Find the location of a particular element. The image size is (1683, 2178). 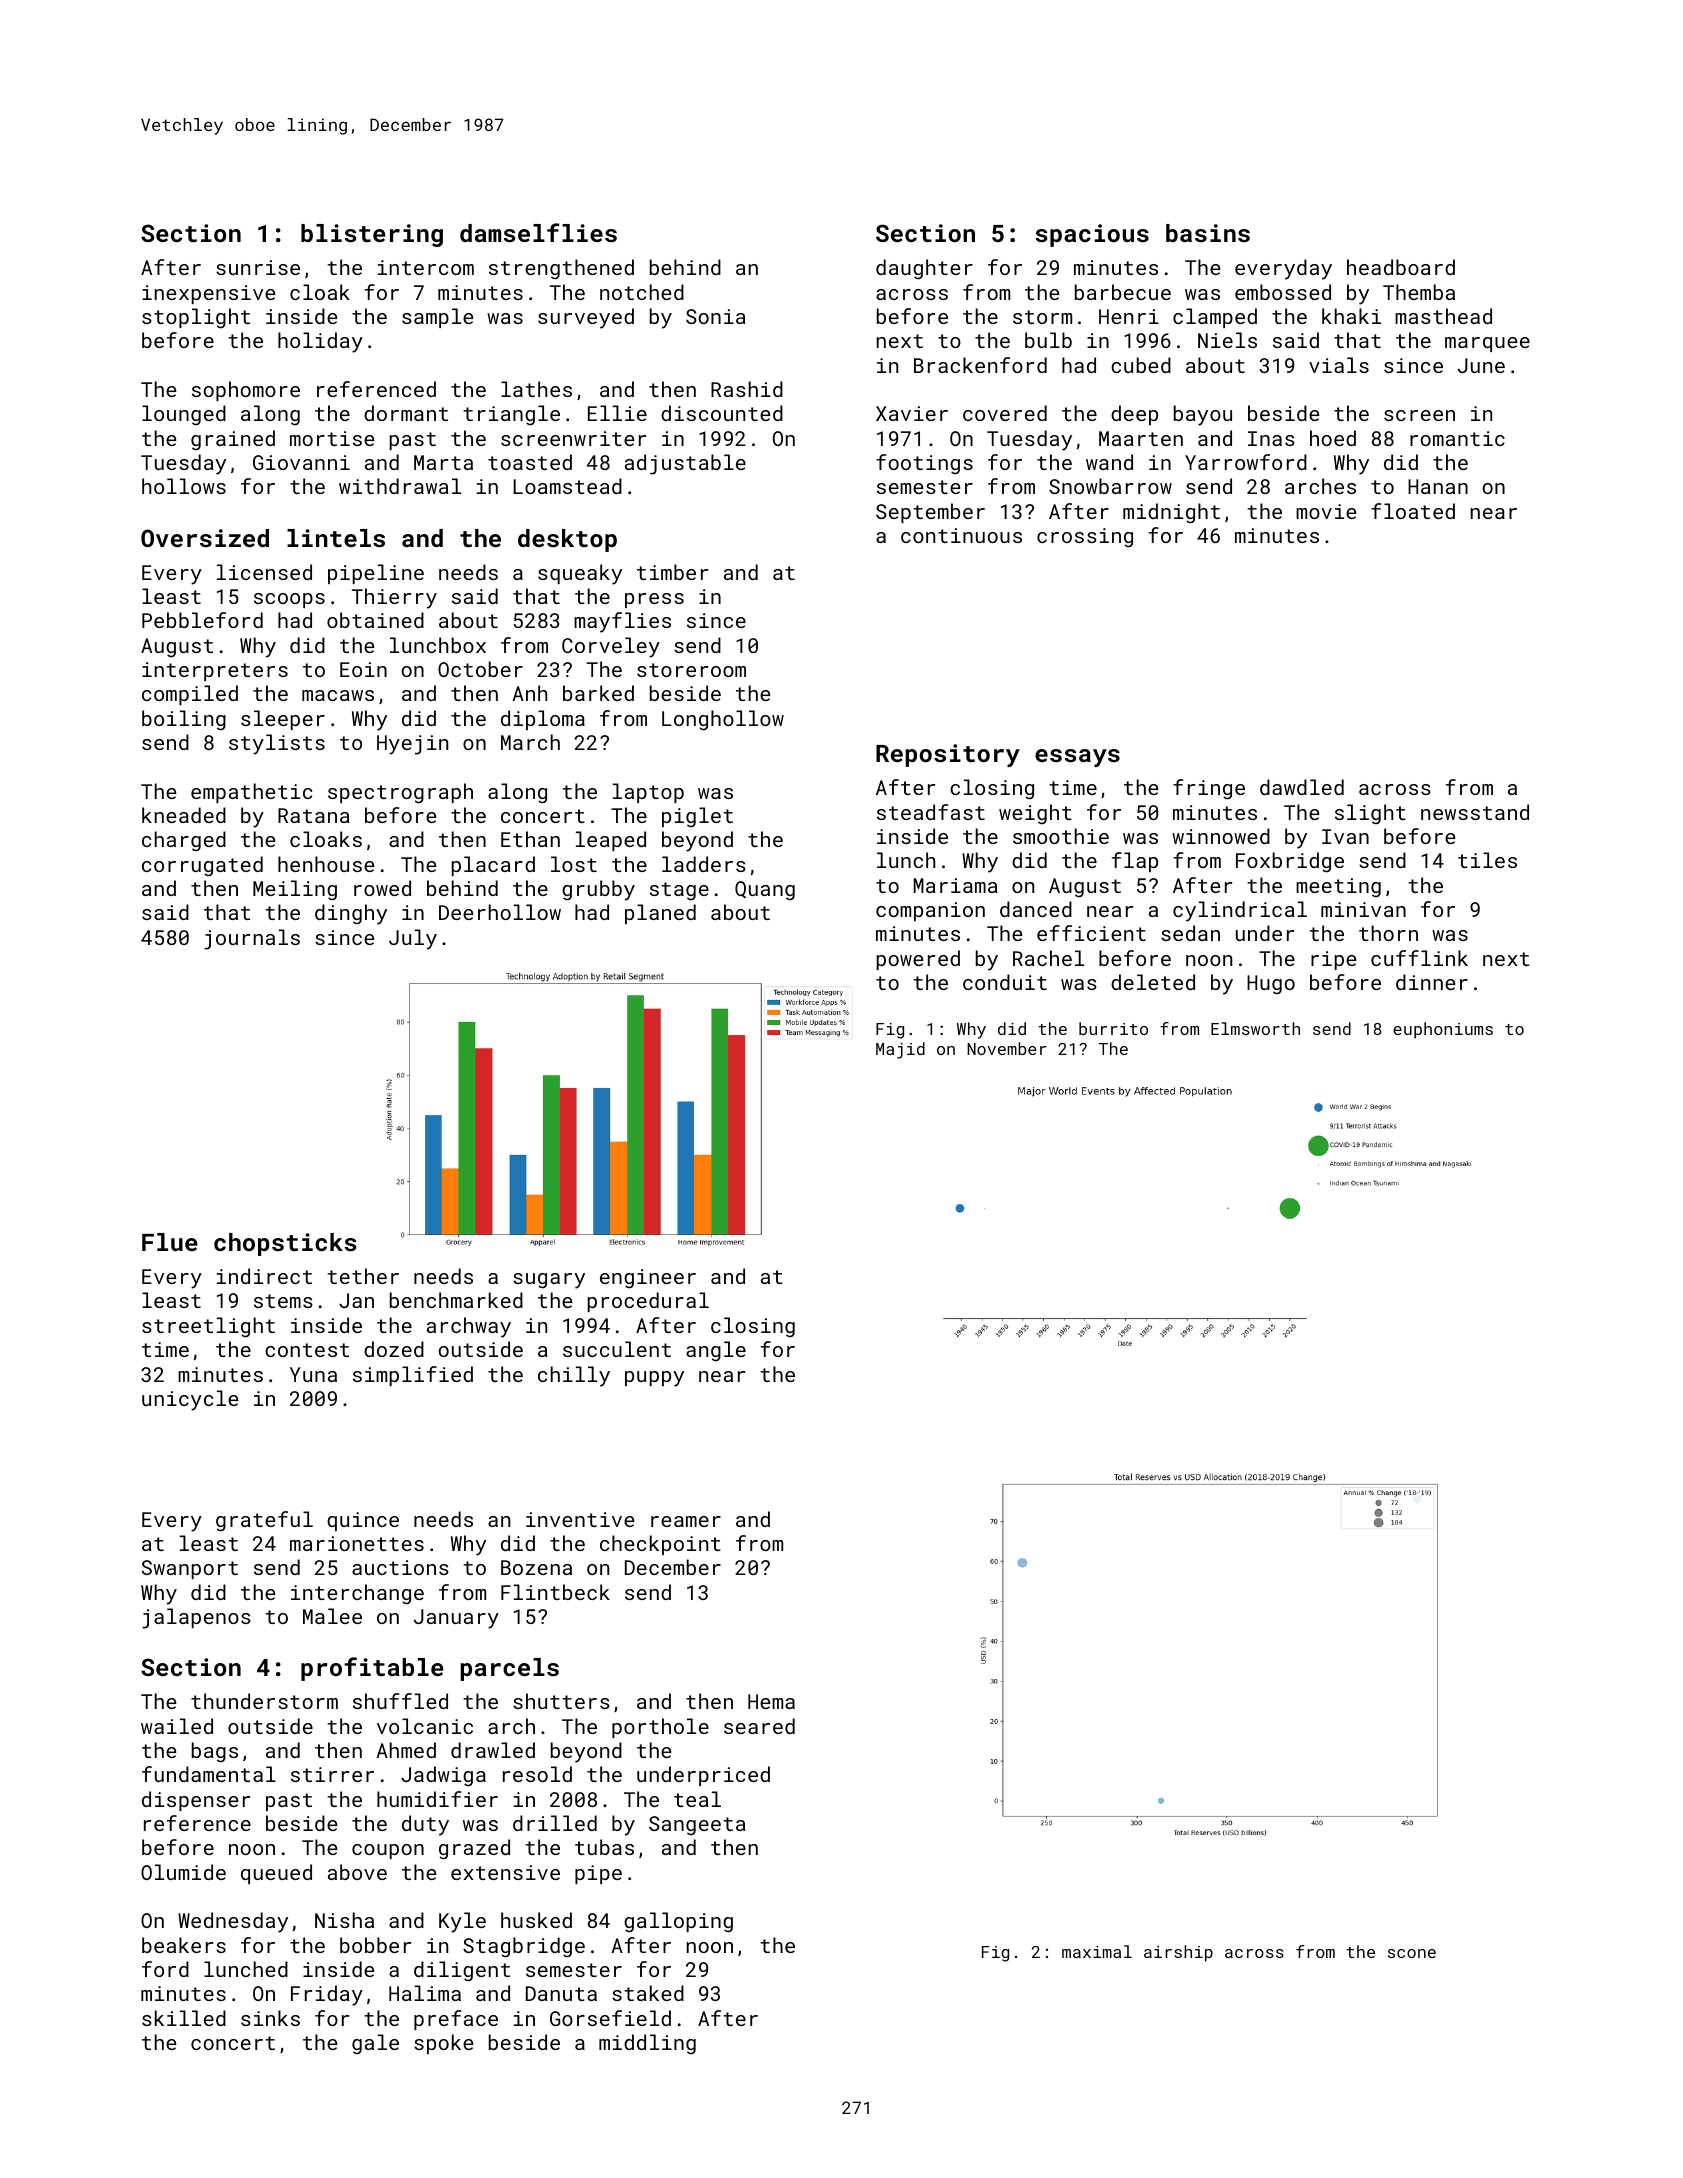

maximal is located at coordinates (1097, 1951).
